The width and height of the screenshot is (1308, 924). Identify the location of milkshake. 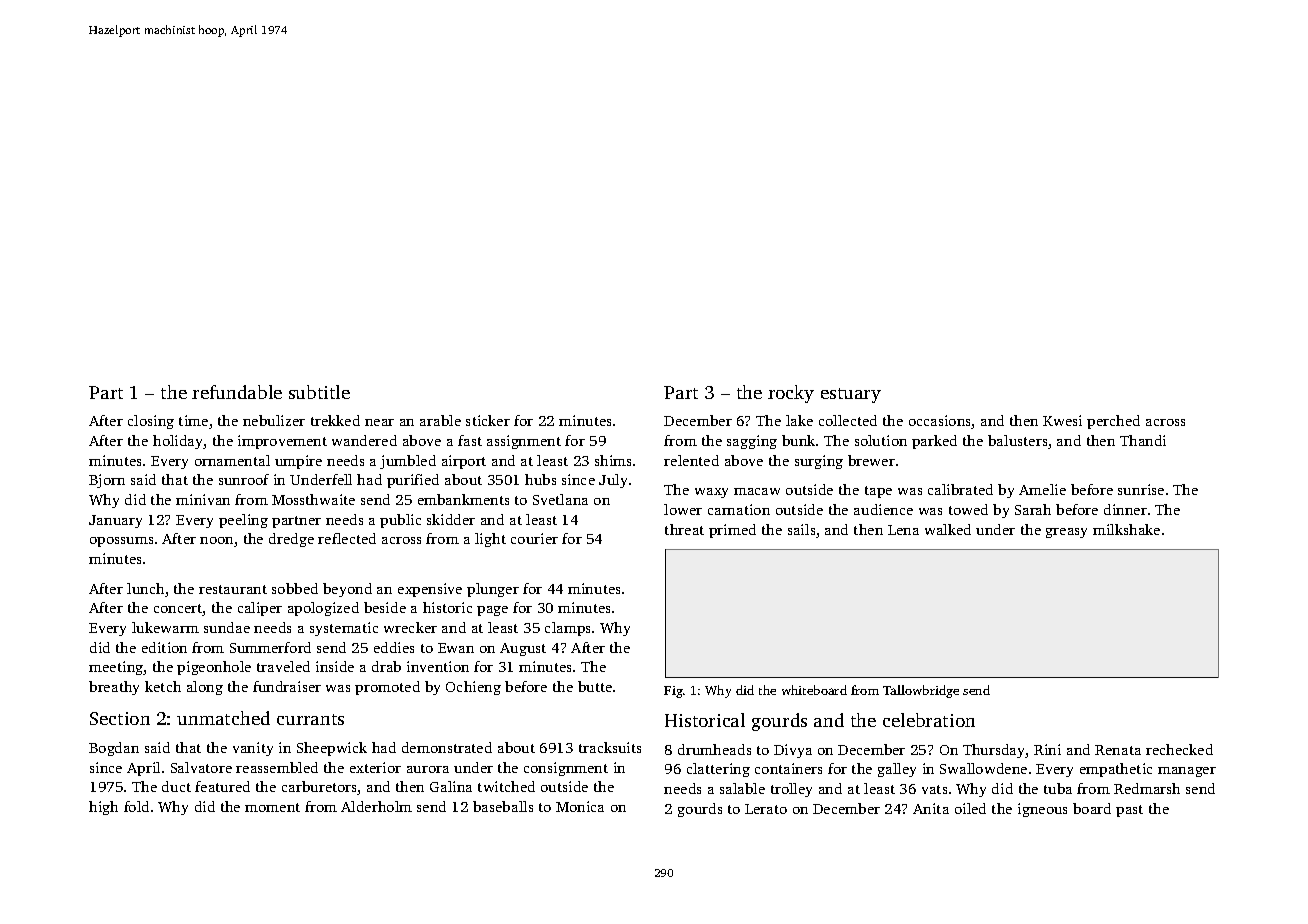
(1126, 529).
